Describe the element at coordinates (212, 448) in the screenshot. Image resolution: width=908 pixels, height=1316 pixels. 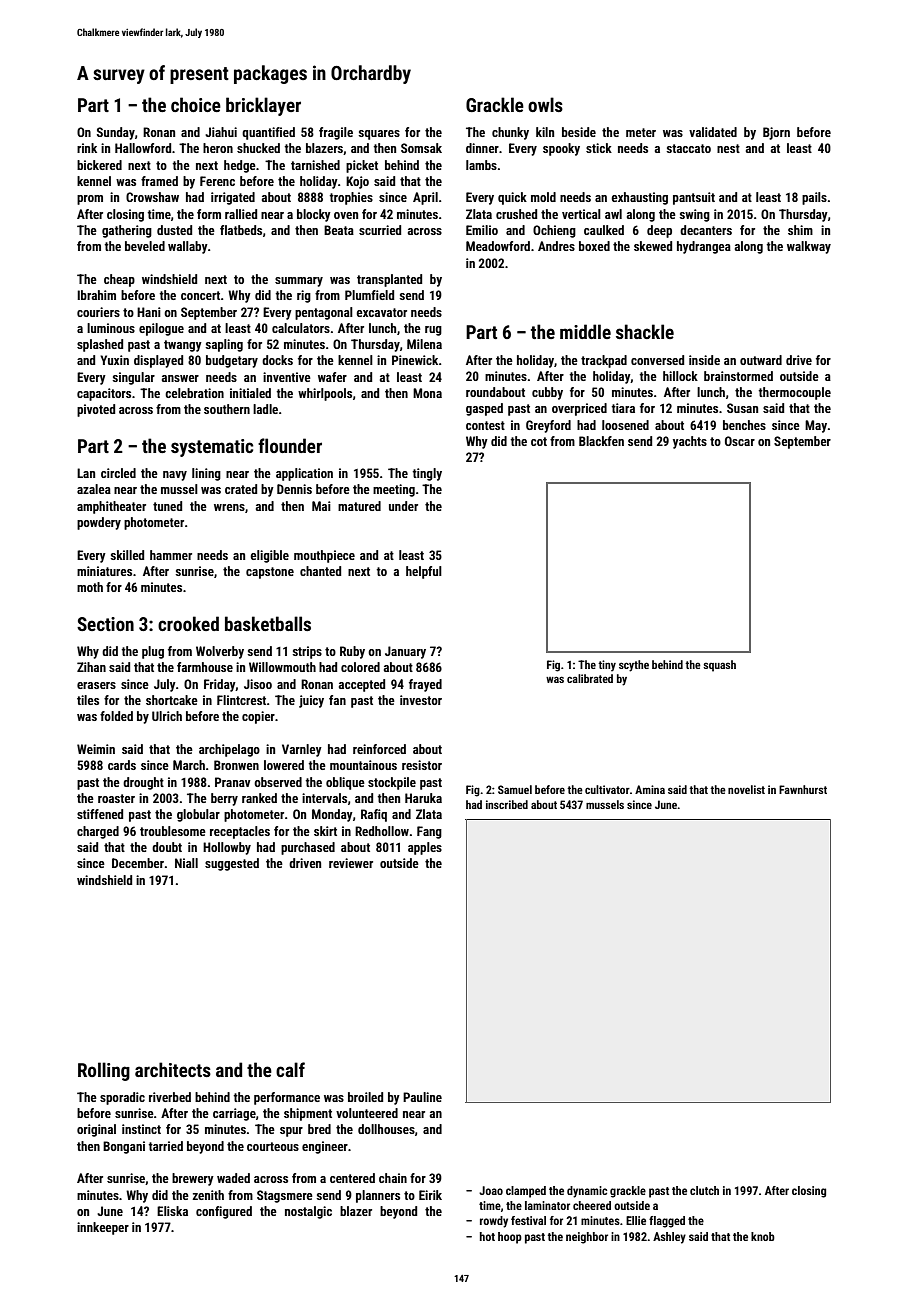
I see `systematic` at that location.
